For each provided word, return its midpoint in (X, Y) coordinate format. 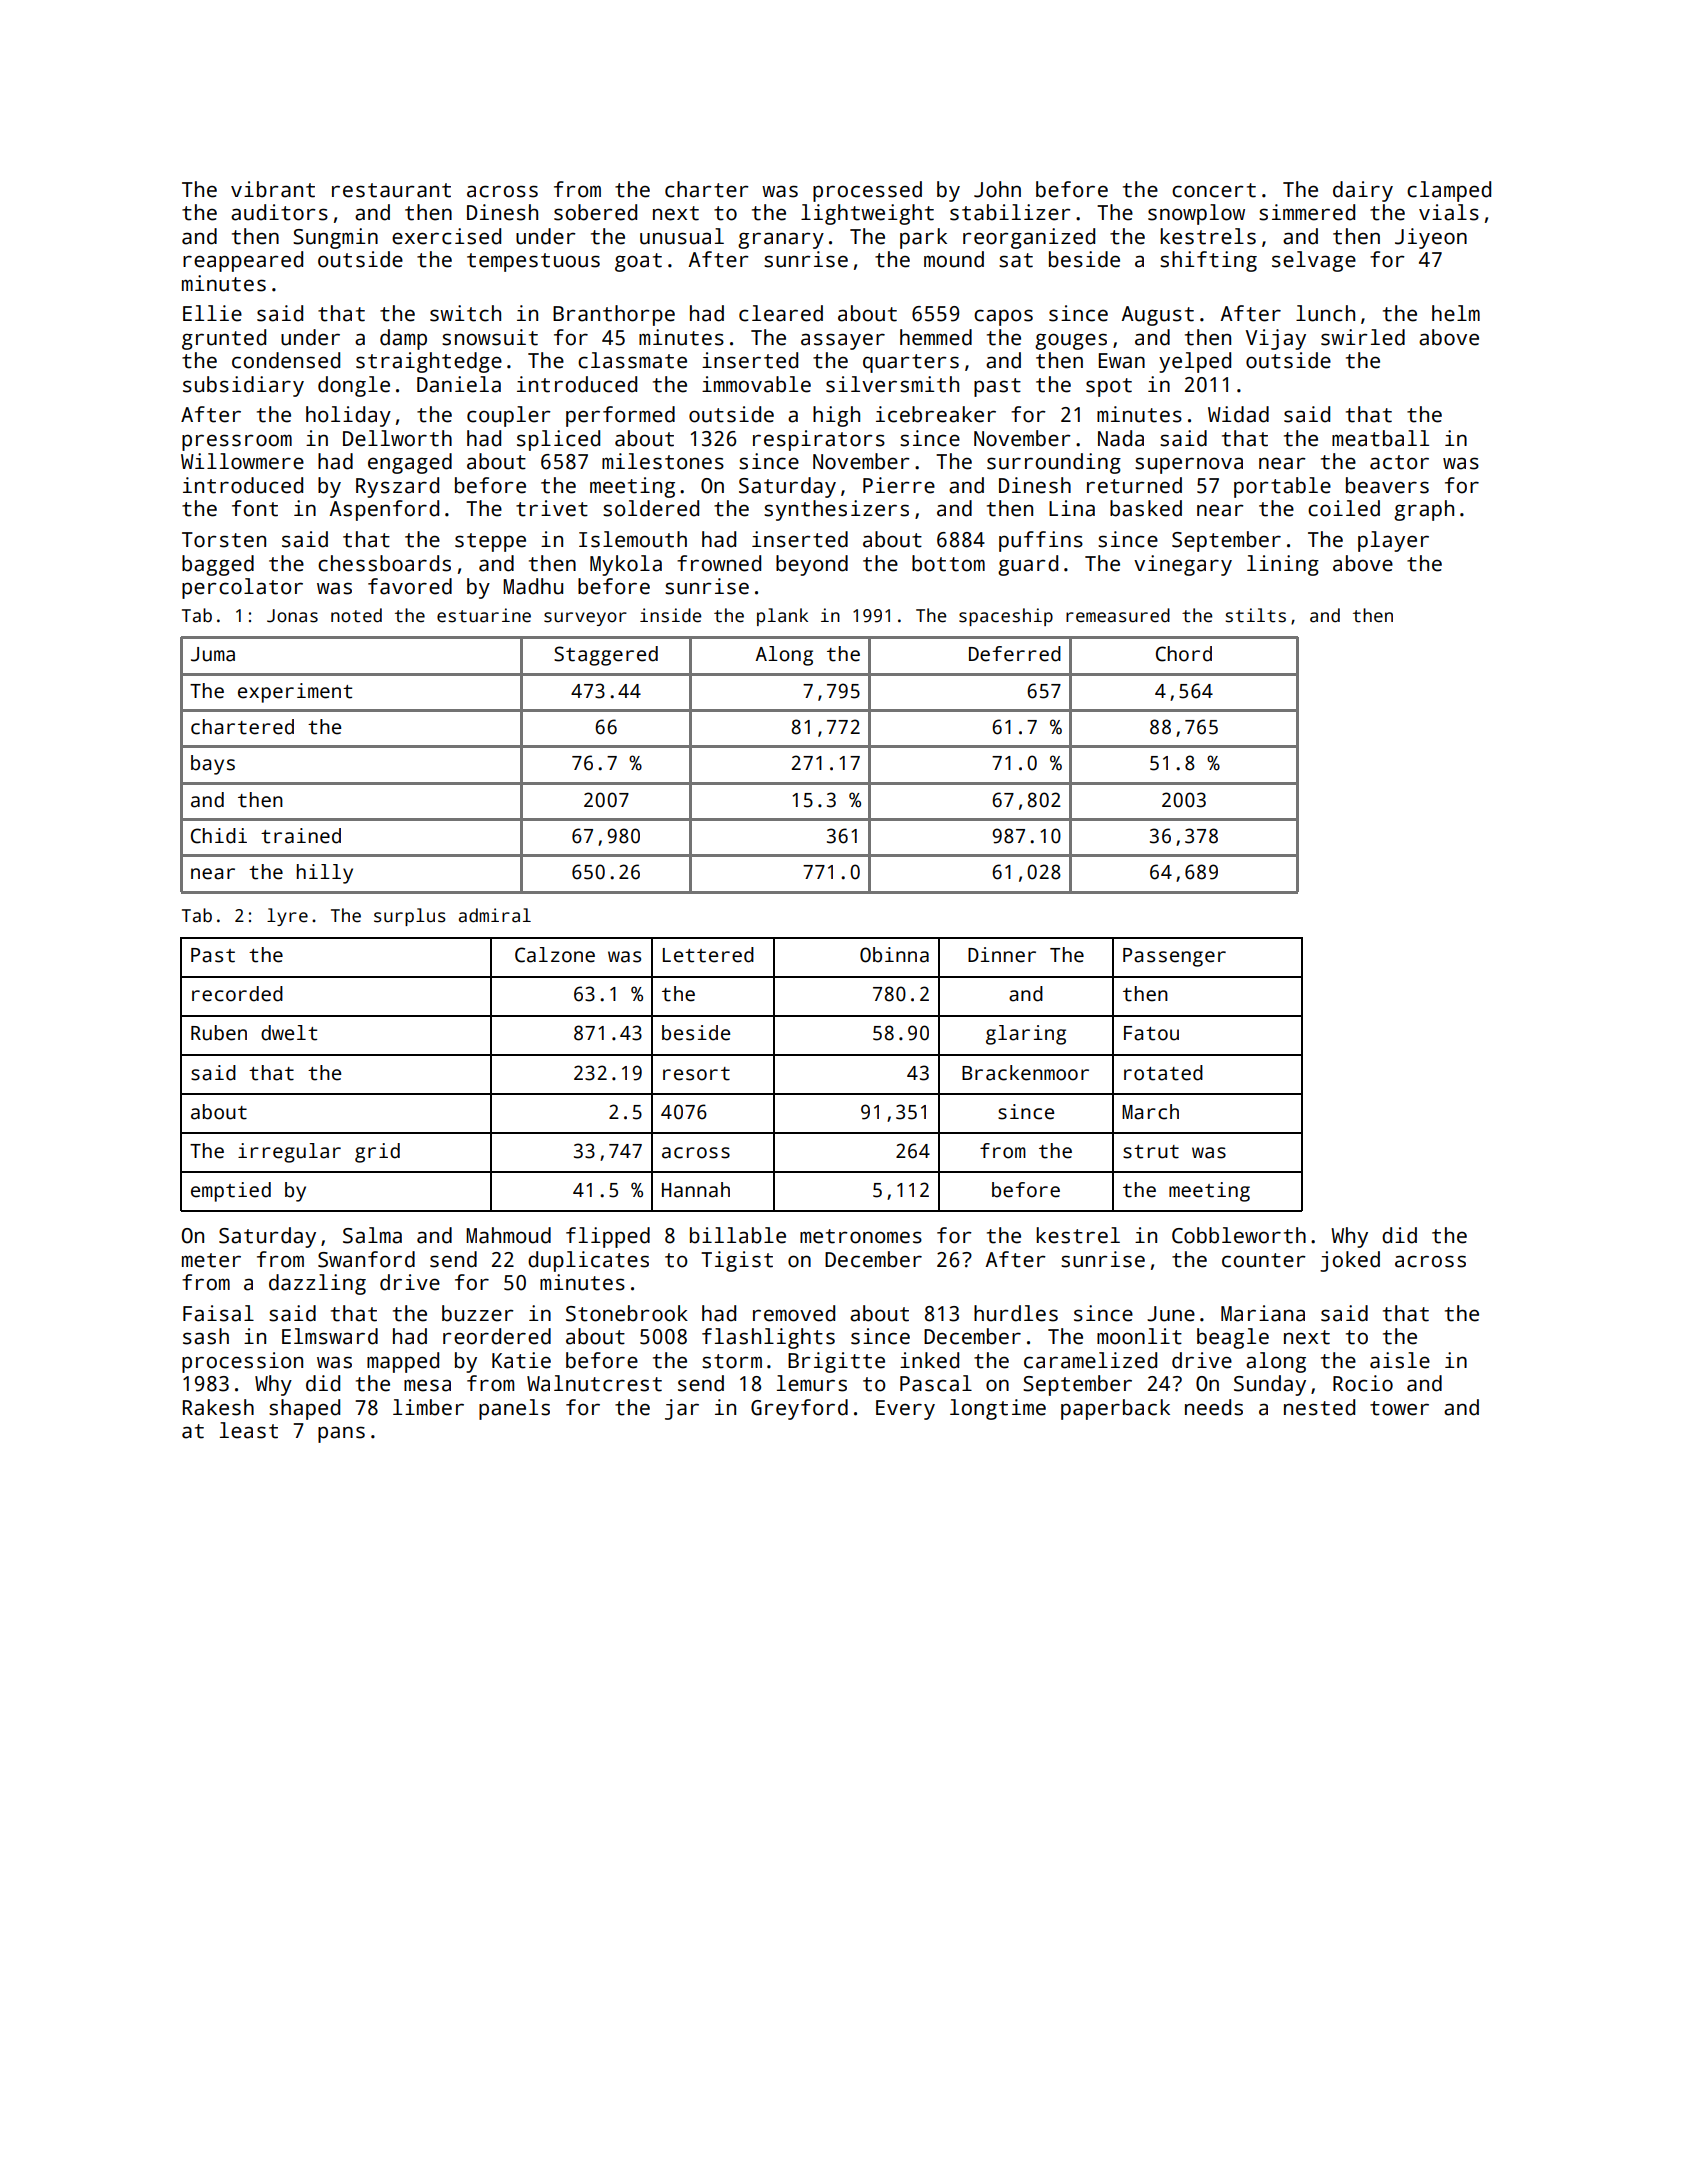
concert (1214, 190)
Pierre (899, 485)
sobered (595, 212)
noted (356, 615)
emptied (231, 1192)
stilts (1256, 615)
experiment (295, 693)
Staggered (606, 656)
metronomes (861, 1236)
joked (1350, 1261)
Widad (1238, 414)
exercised (446, 236)
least (249, 1430)
